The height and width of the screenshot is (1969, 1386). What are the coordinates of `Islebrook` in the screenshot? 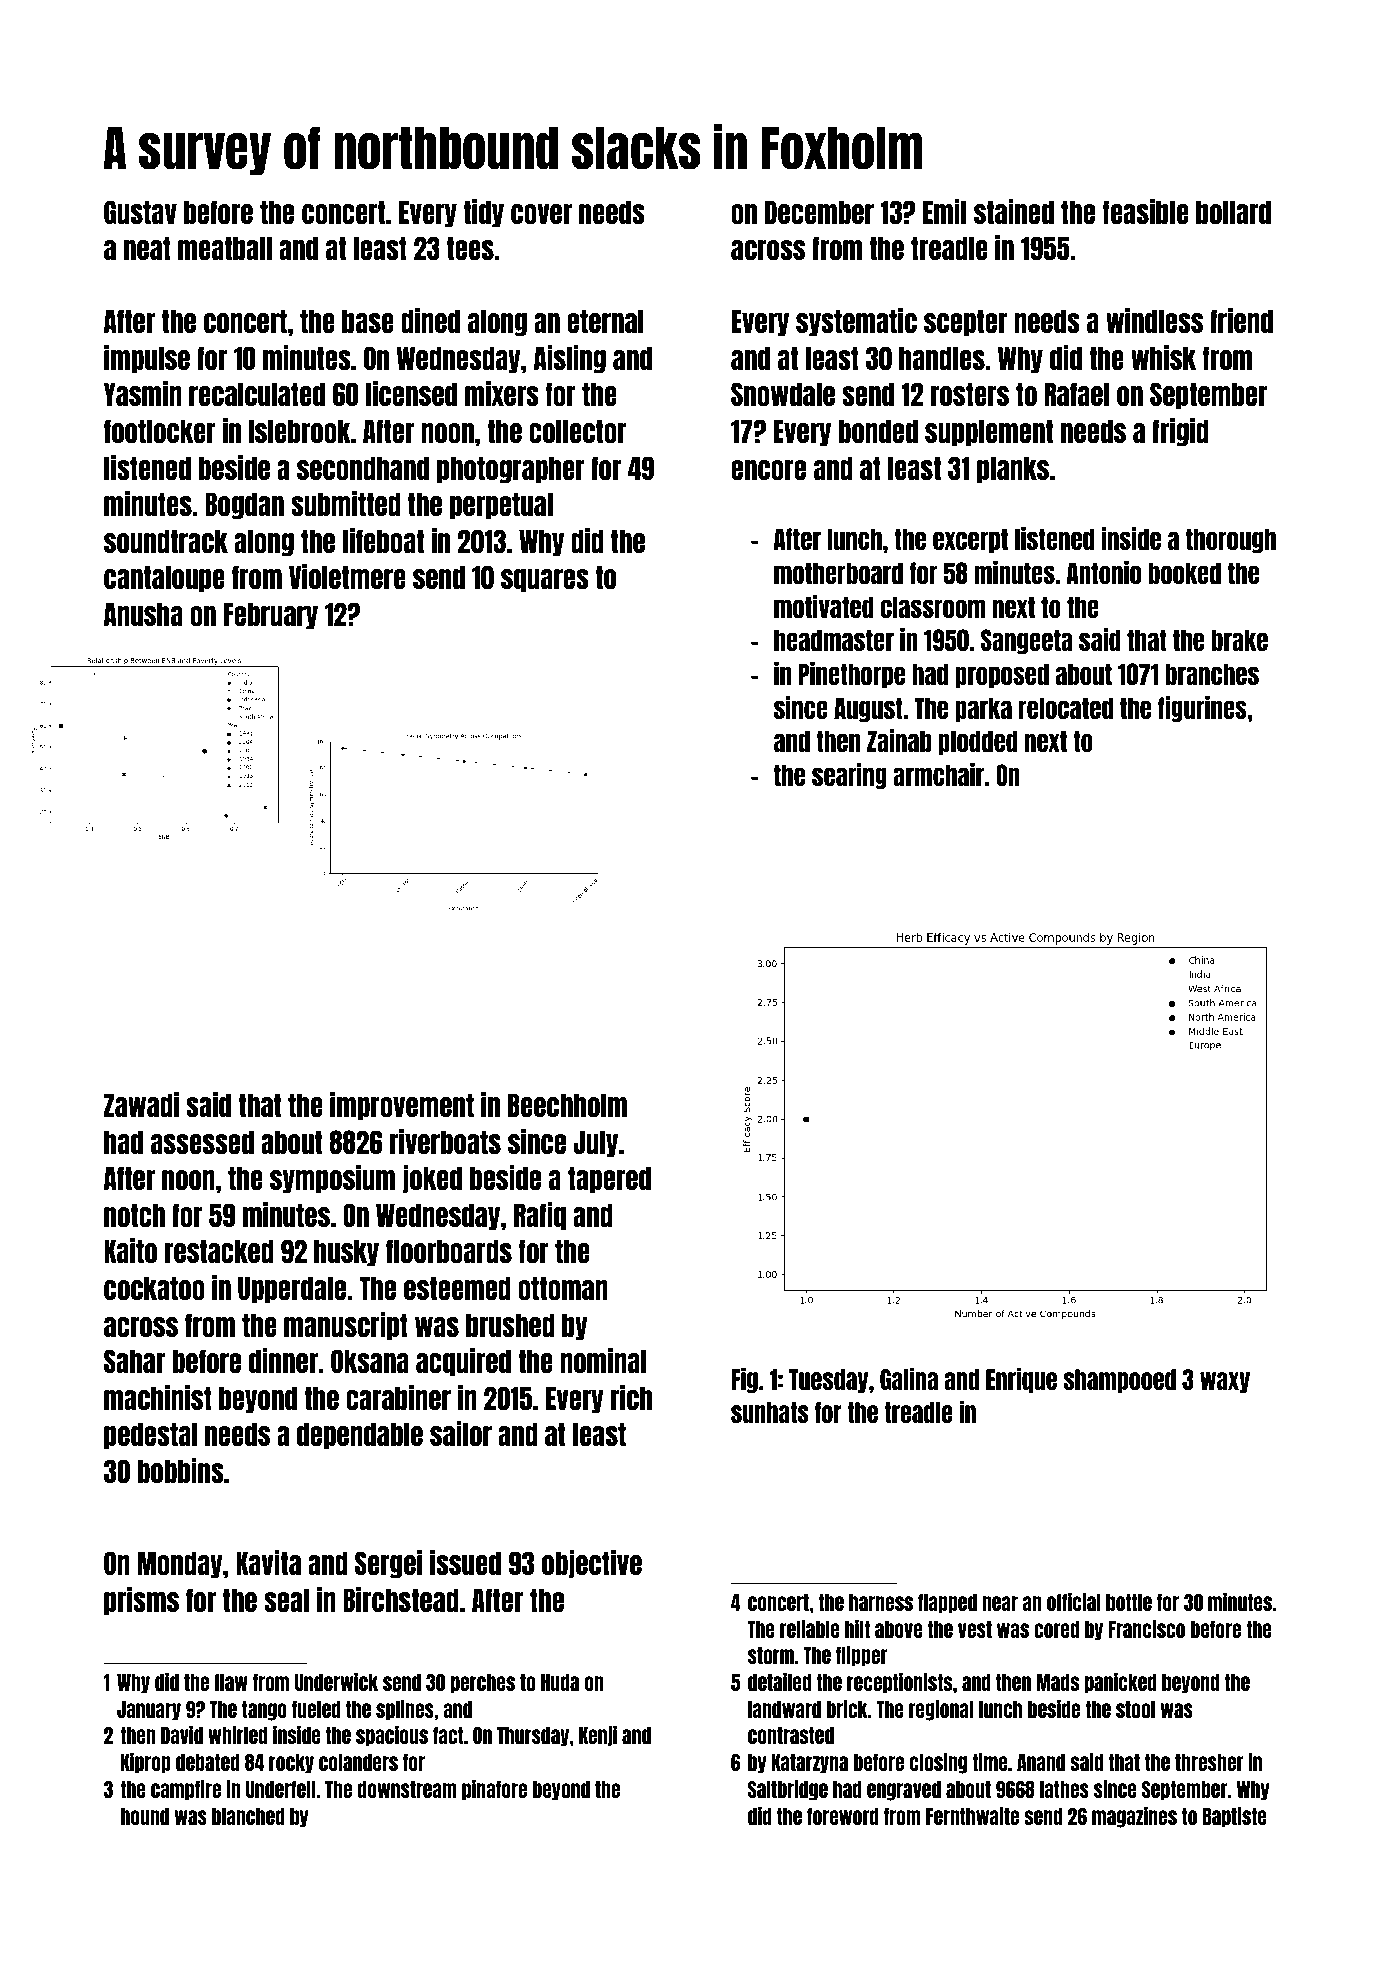 It's located at (300, 431).
